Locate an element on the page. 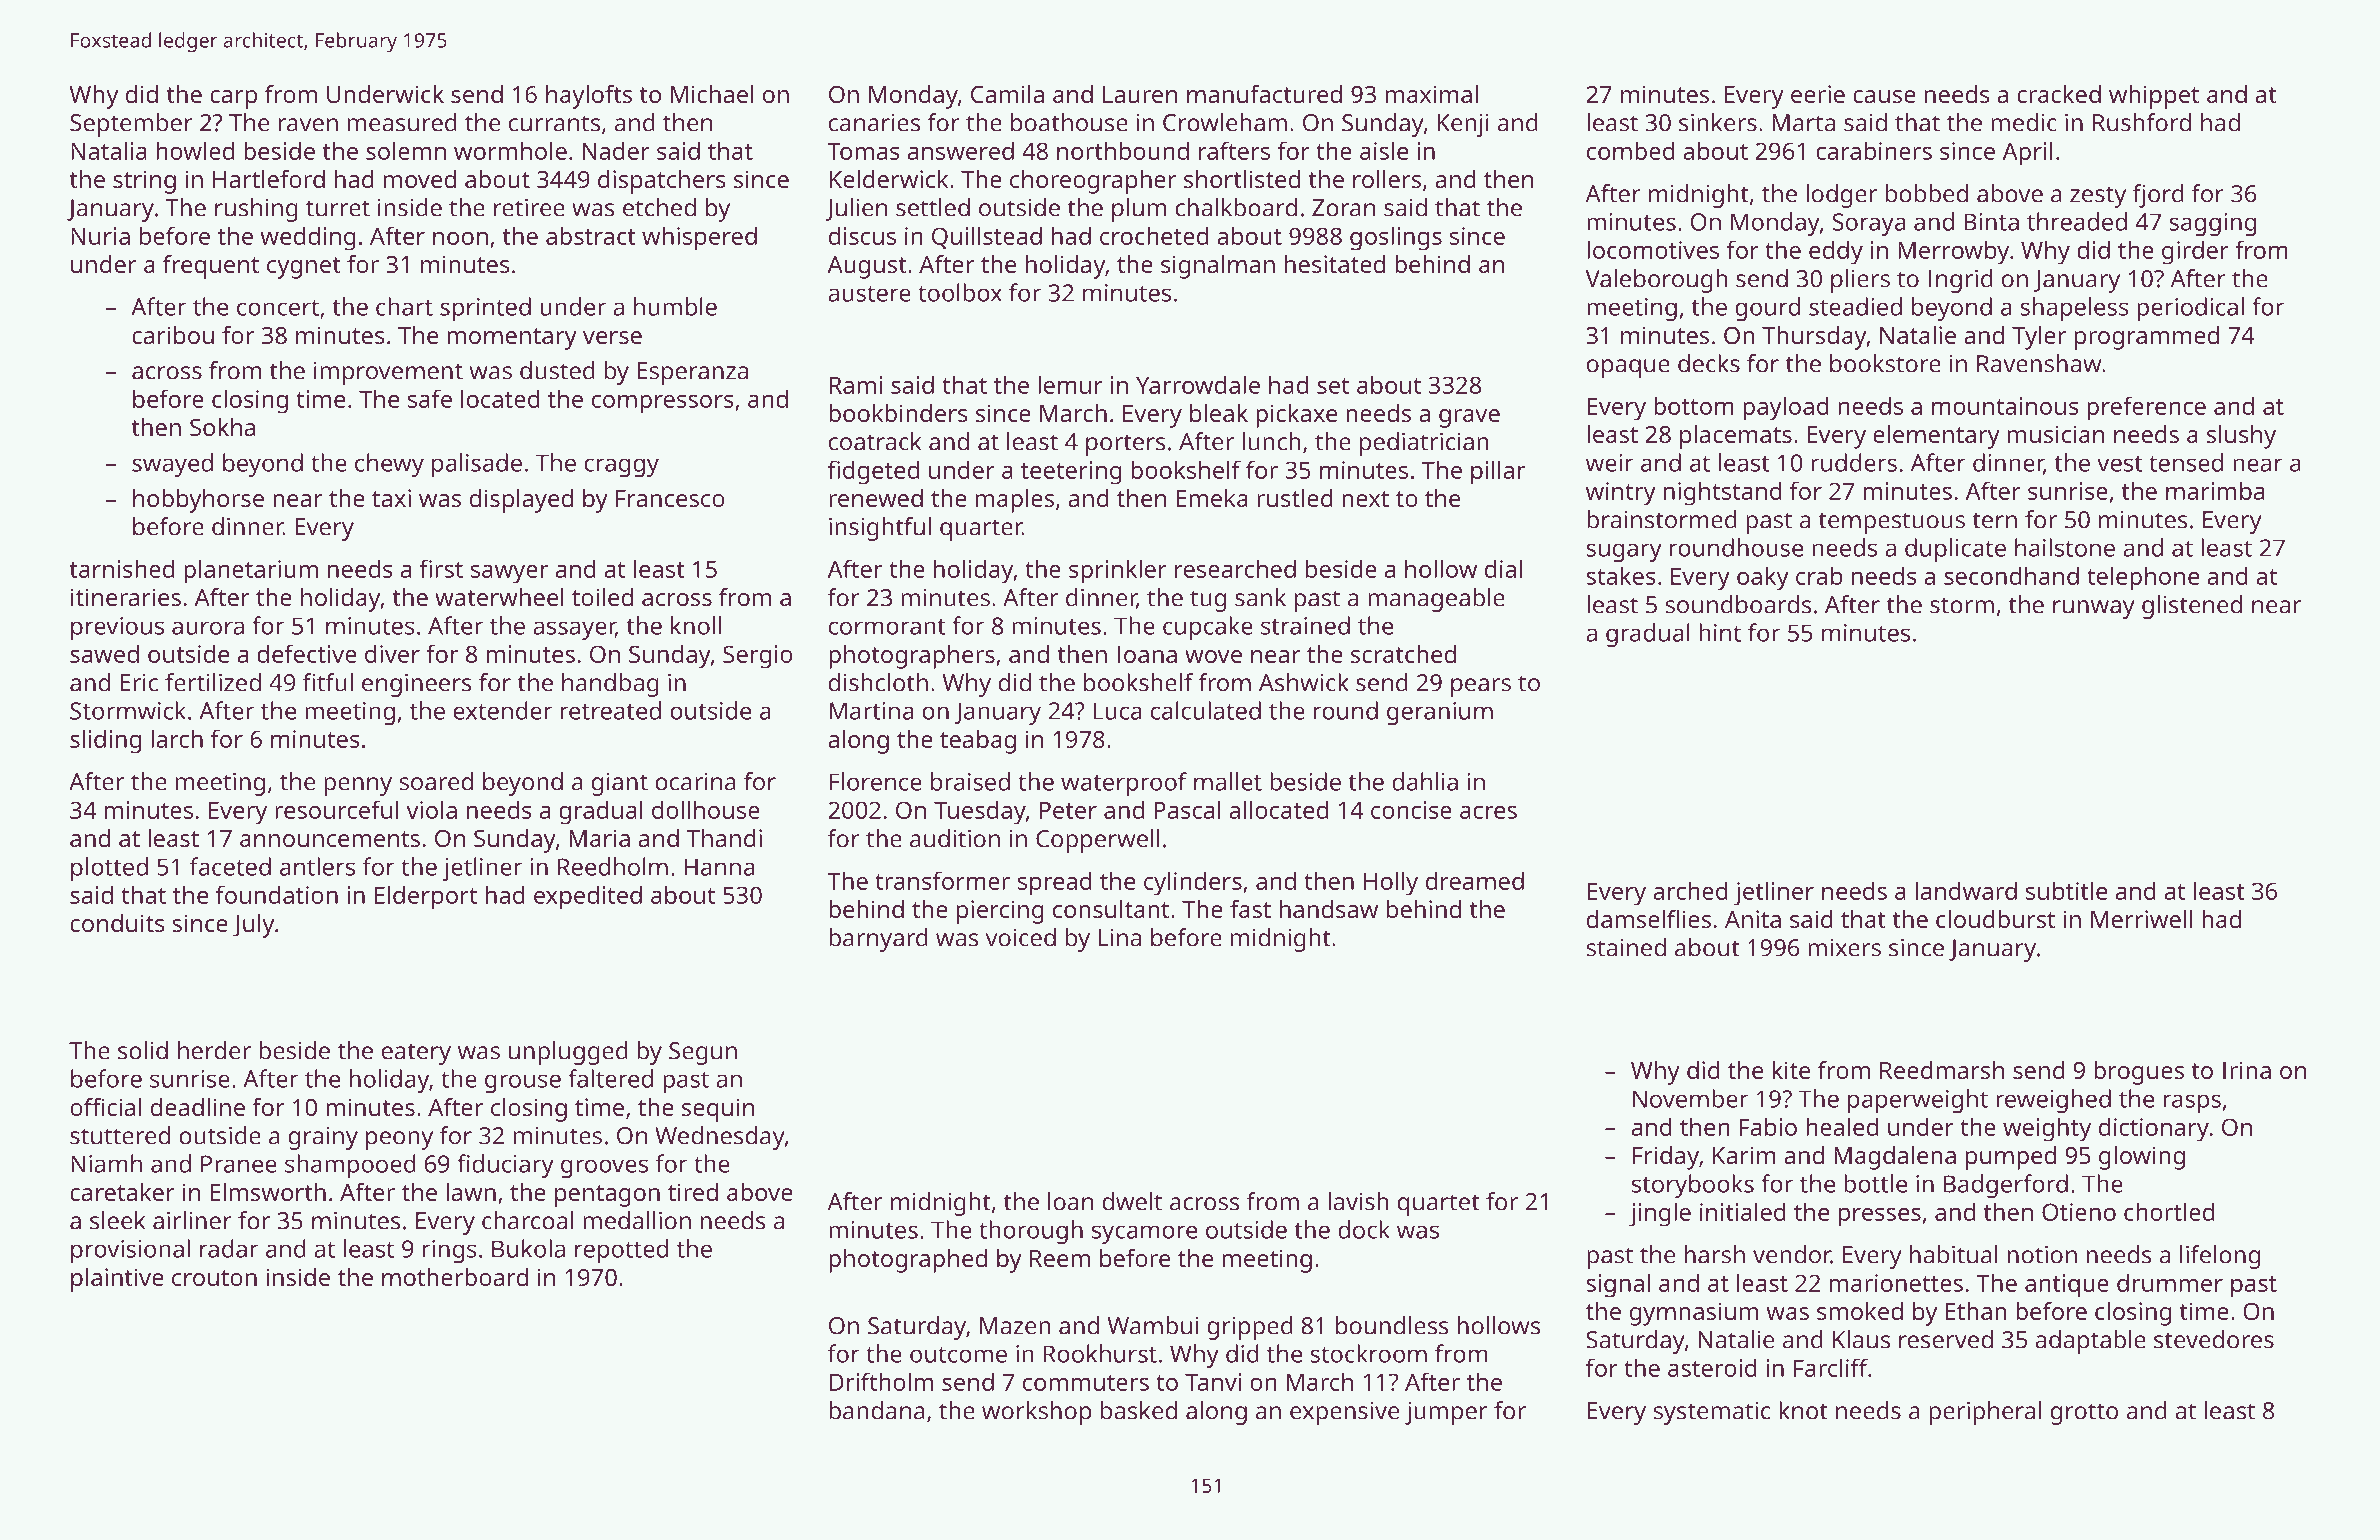  Martina is located at coordinates (871, 711).
